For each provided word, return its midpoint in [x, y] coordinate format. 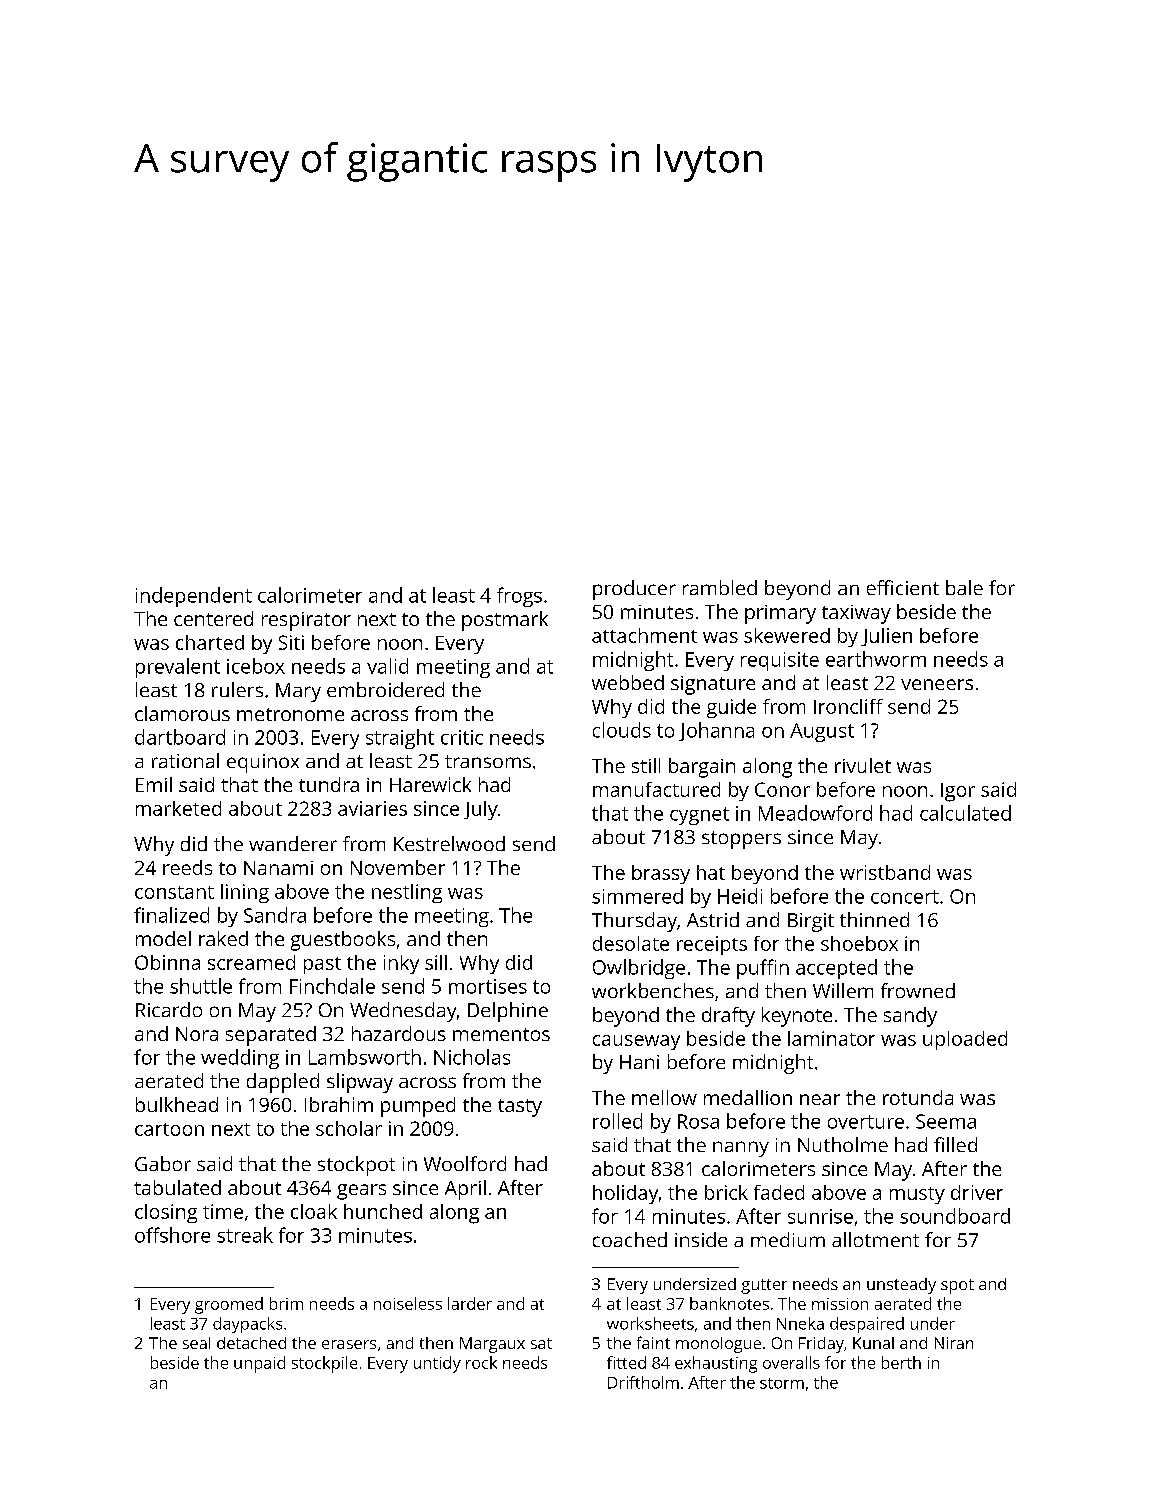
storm [782, 1383]
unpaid [259, 1364]
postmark [505, 621]
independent [194, 597]
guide [731, 708]
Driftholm [643, 1382]
